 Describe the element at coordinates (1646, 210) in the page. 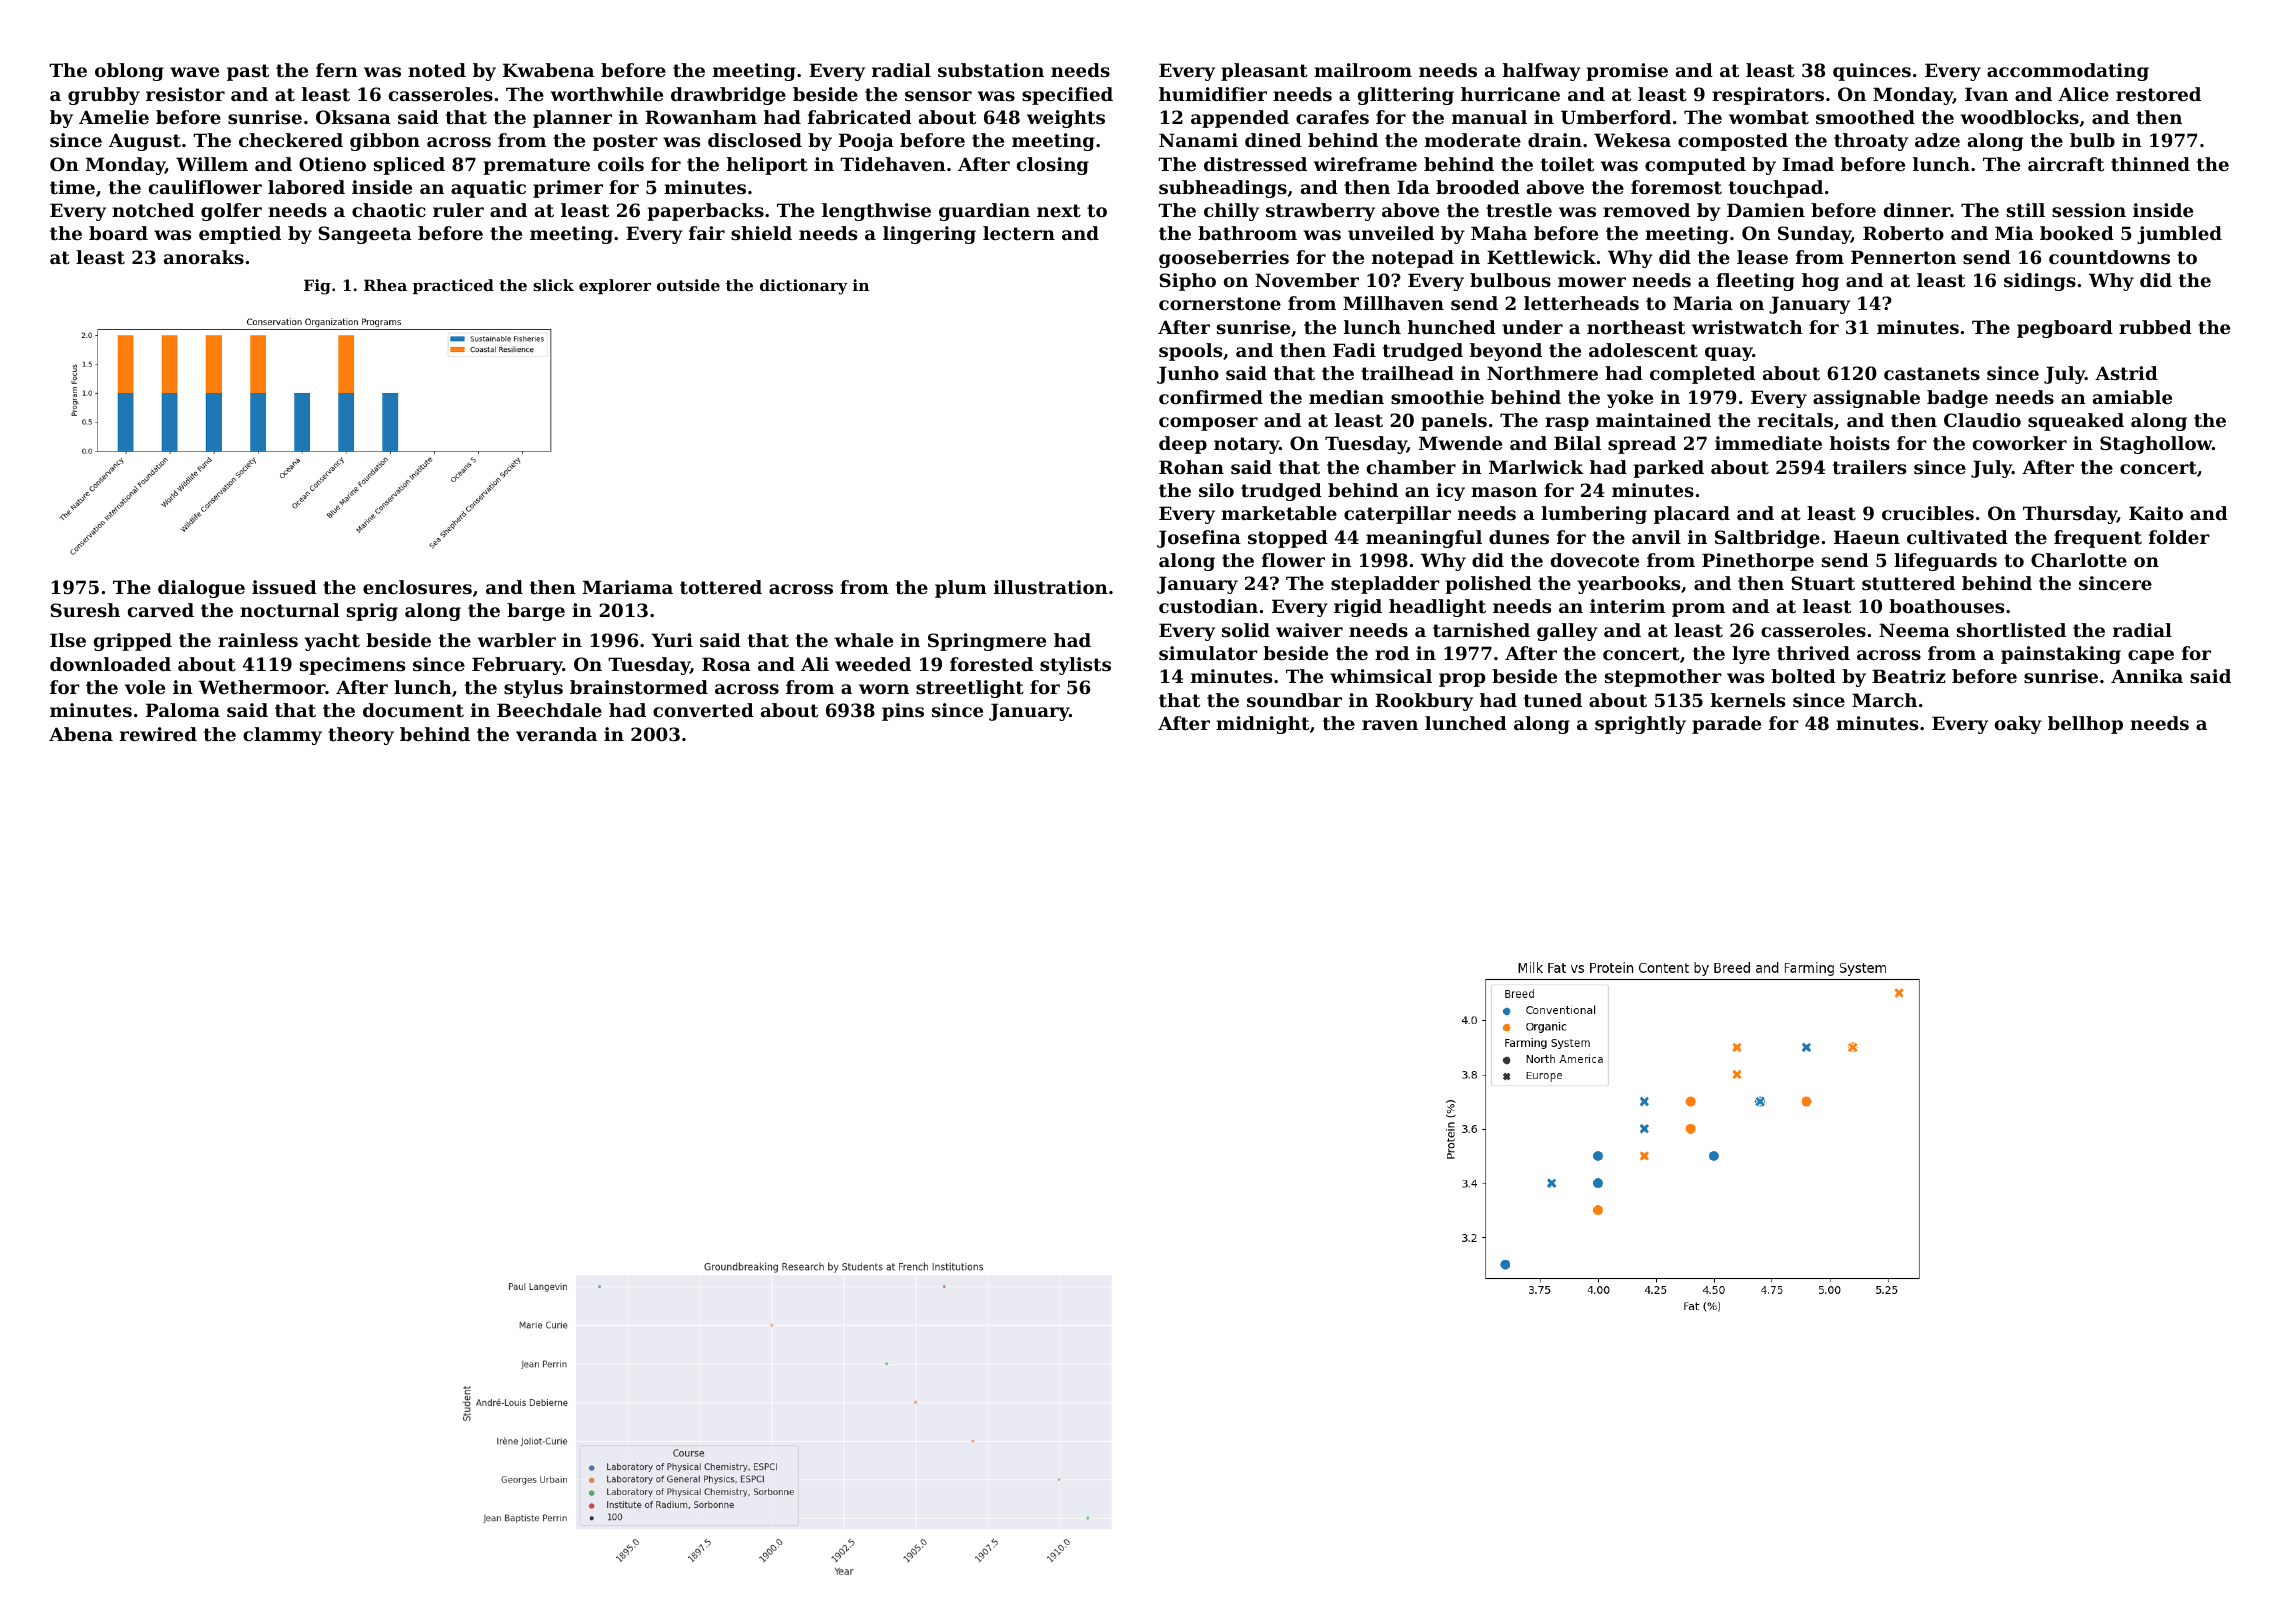

I see `removed` at that location.
